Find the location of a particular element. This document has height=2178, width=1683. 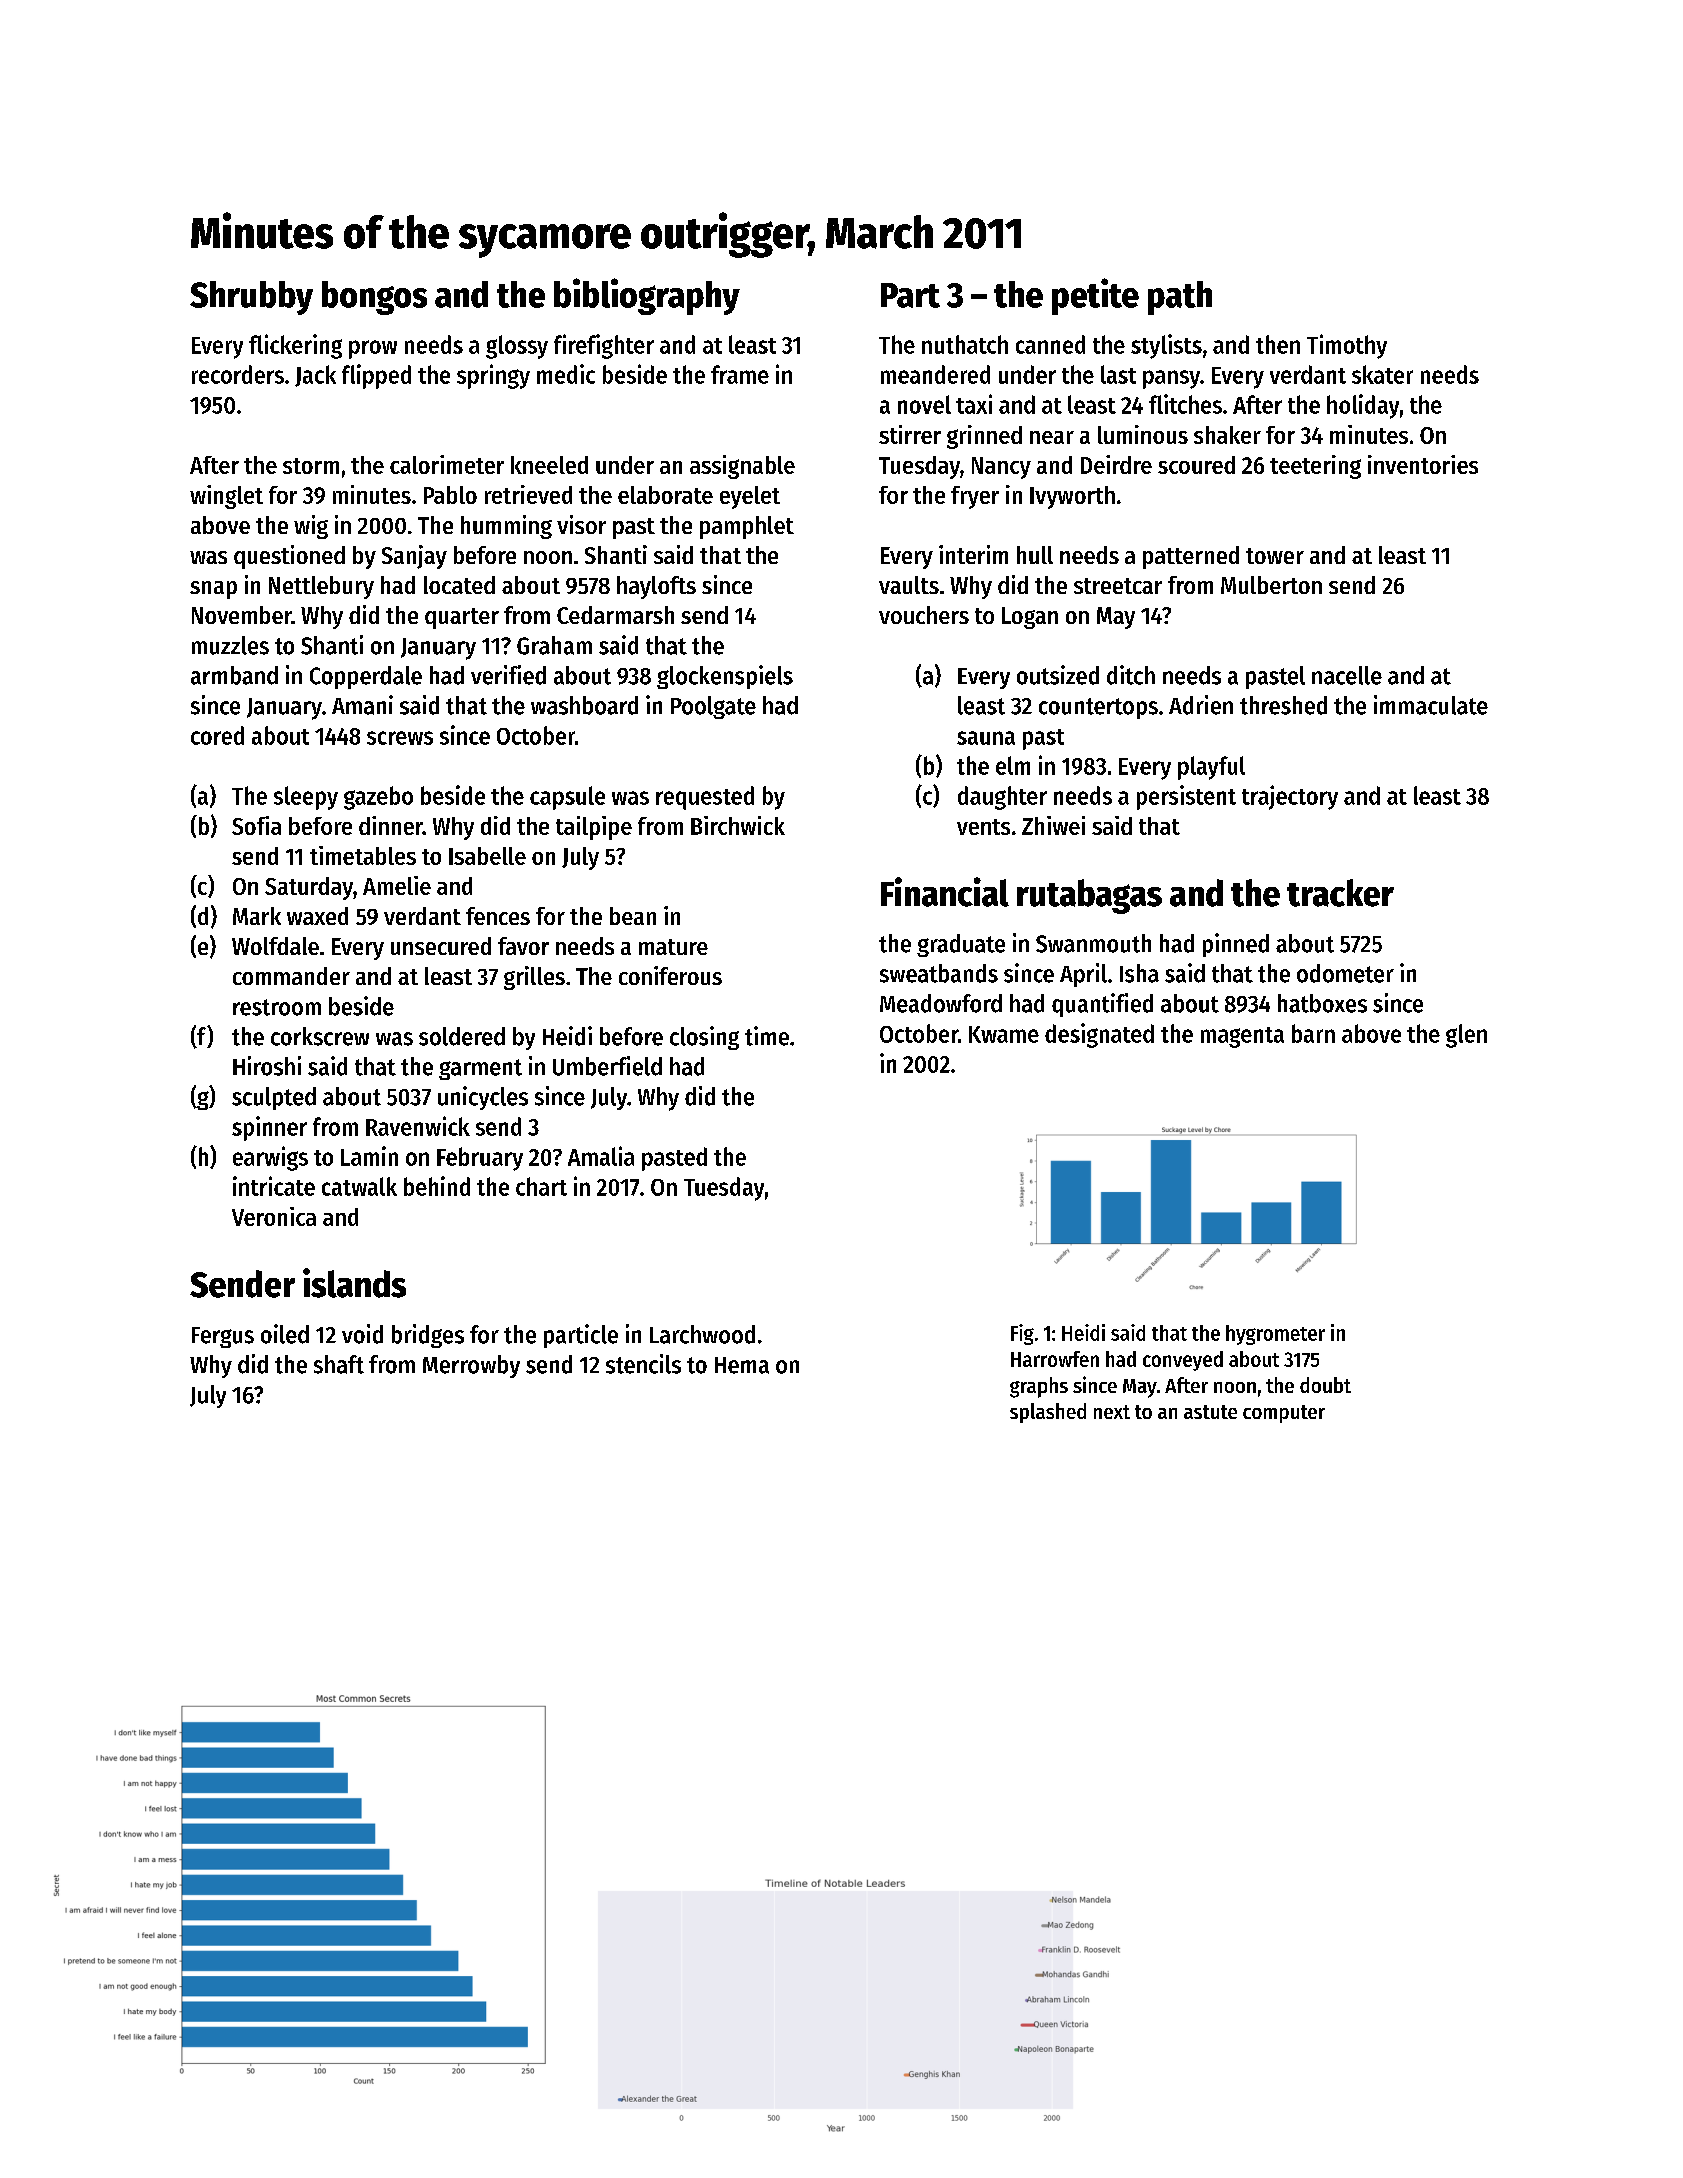

closing is located at coordinates (704, 1038).
